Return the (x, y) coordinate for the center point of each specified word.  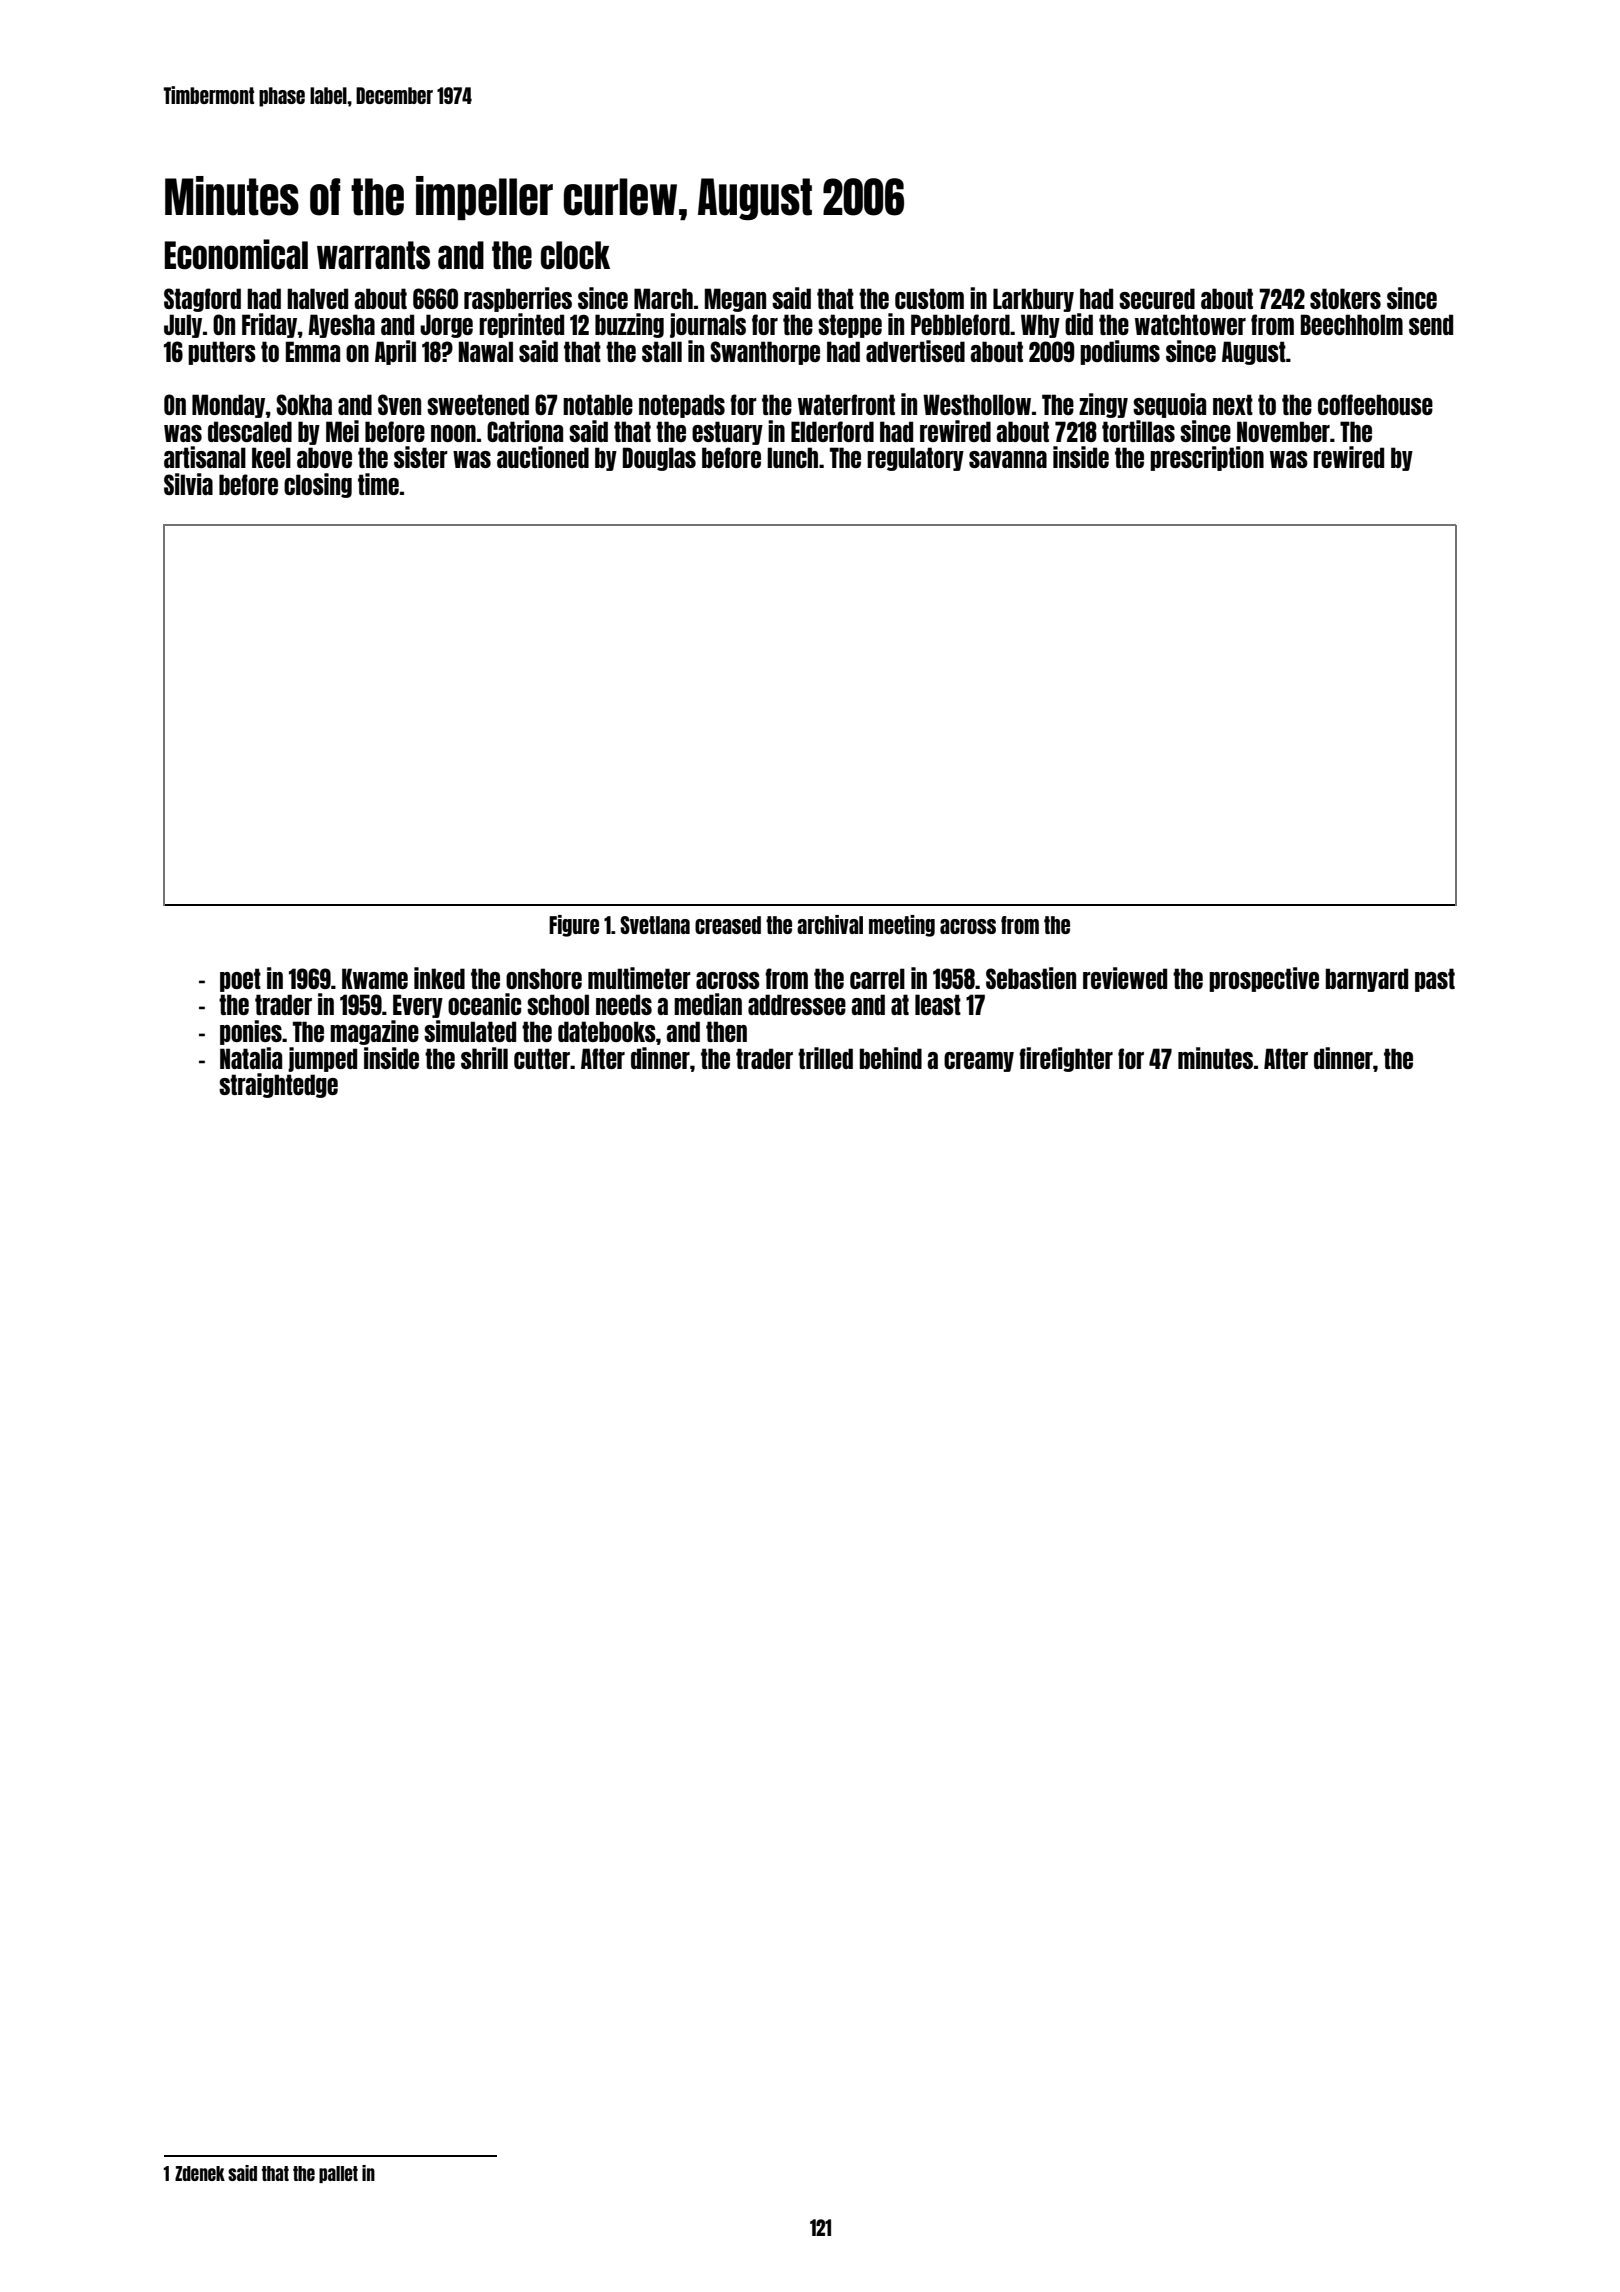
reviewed (1125, 978)
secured (1157, 298)
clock (575, 255)
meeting (902, 926)
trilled (825, 1058)
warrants (373, 255)
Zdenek (200, 2173)
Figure (574, 926)
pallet (338, 2174)
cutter (542, 1058)
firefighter (1066, 1059)
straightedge (278, 1085)
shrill (484, 1058)
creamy (979, 1062)
